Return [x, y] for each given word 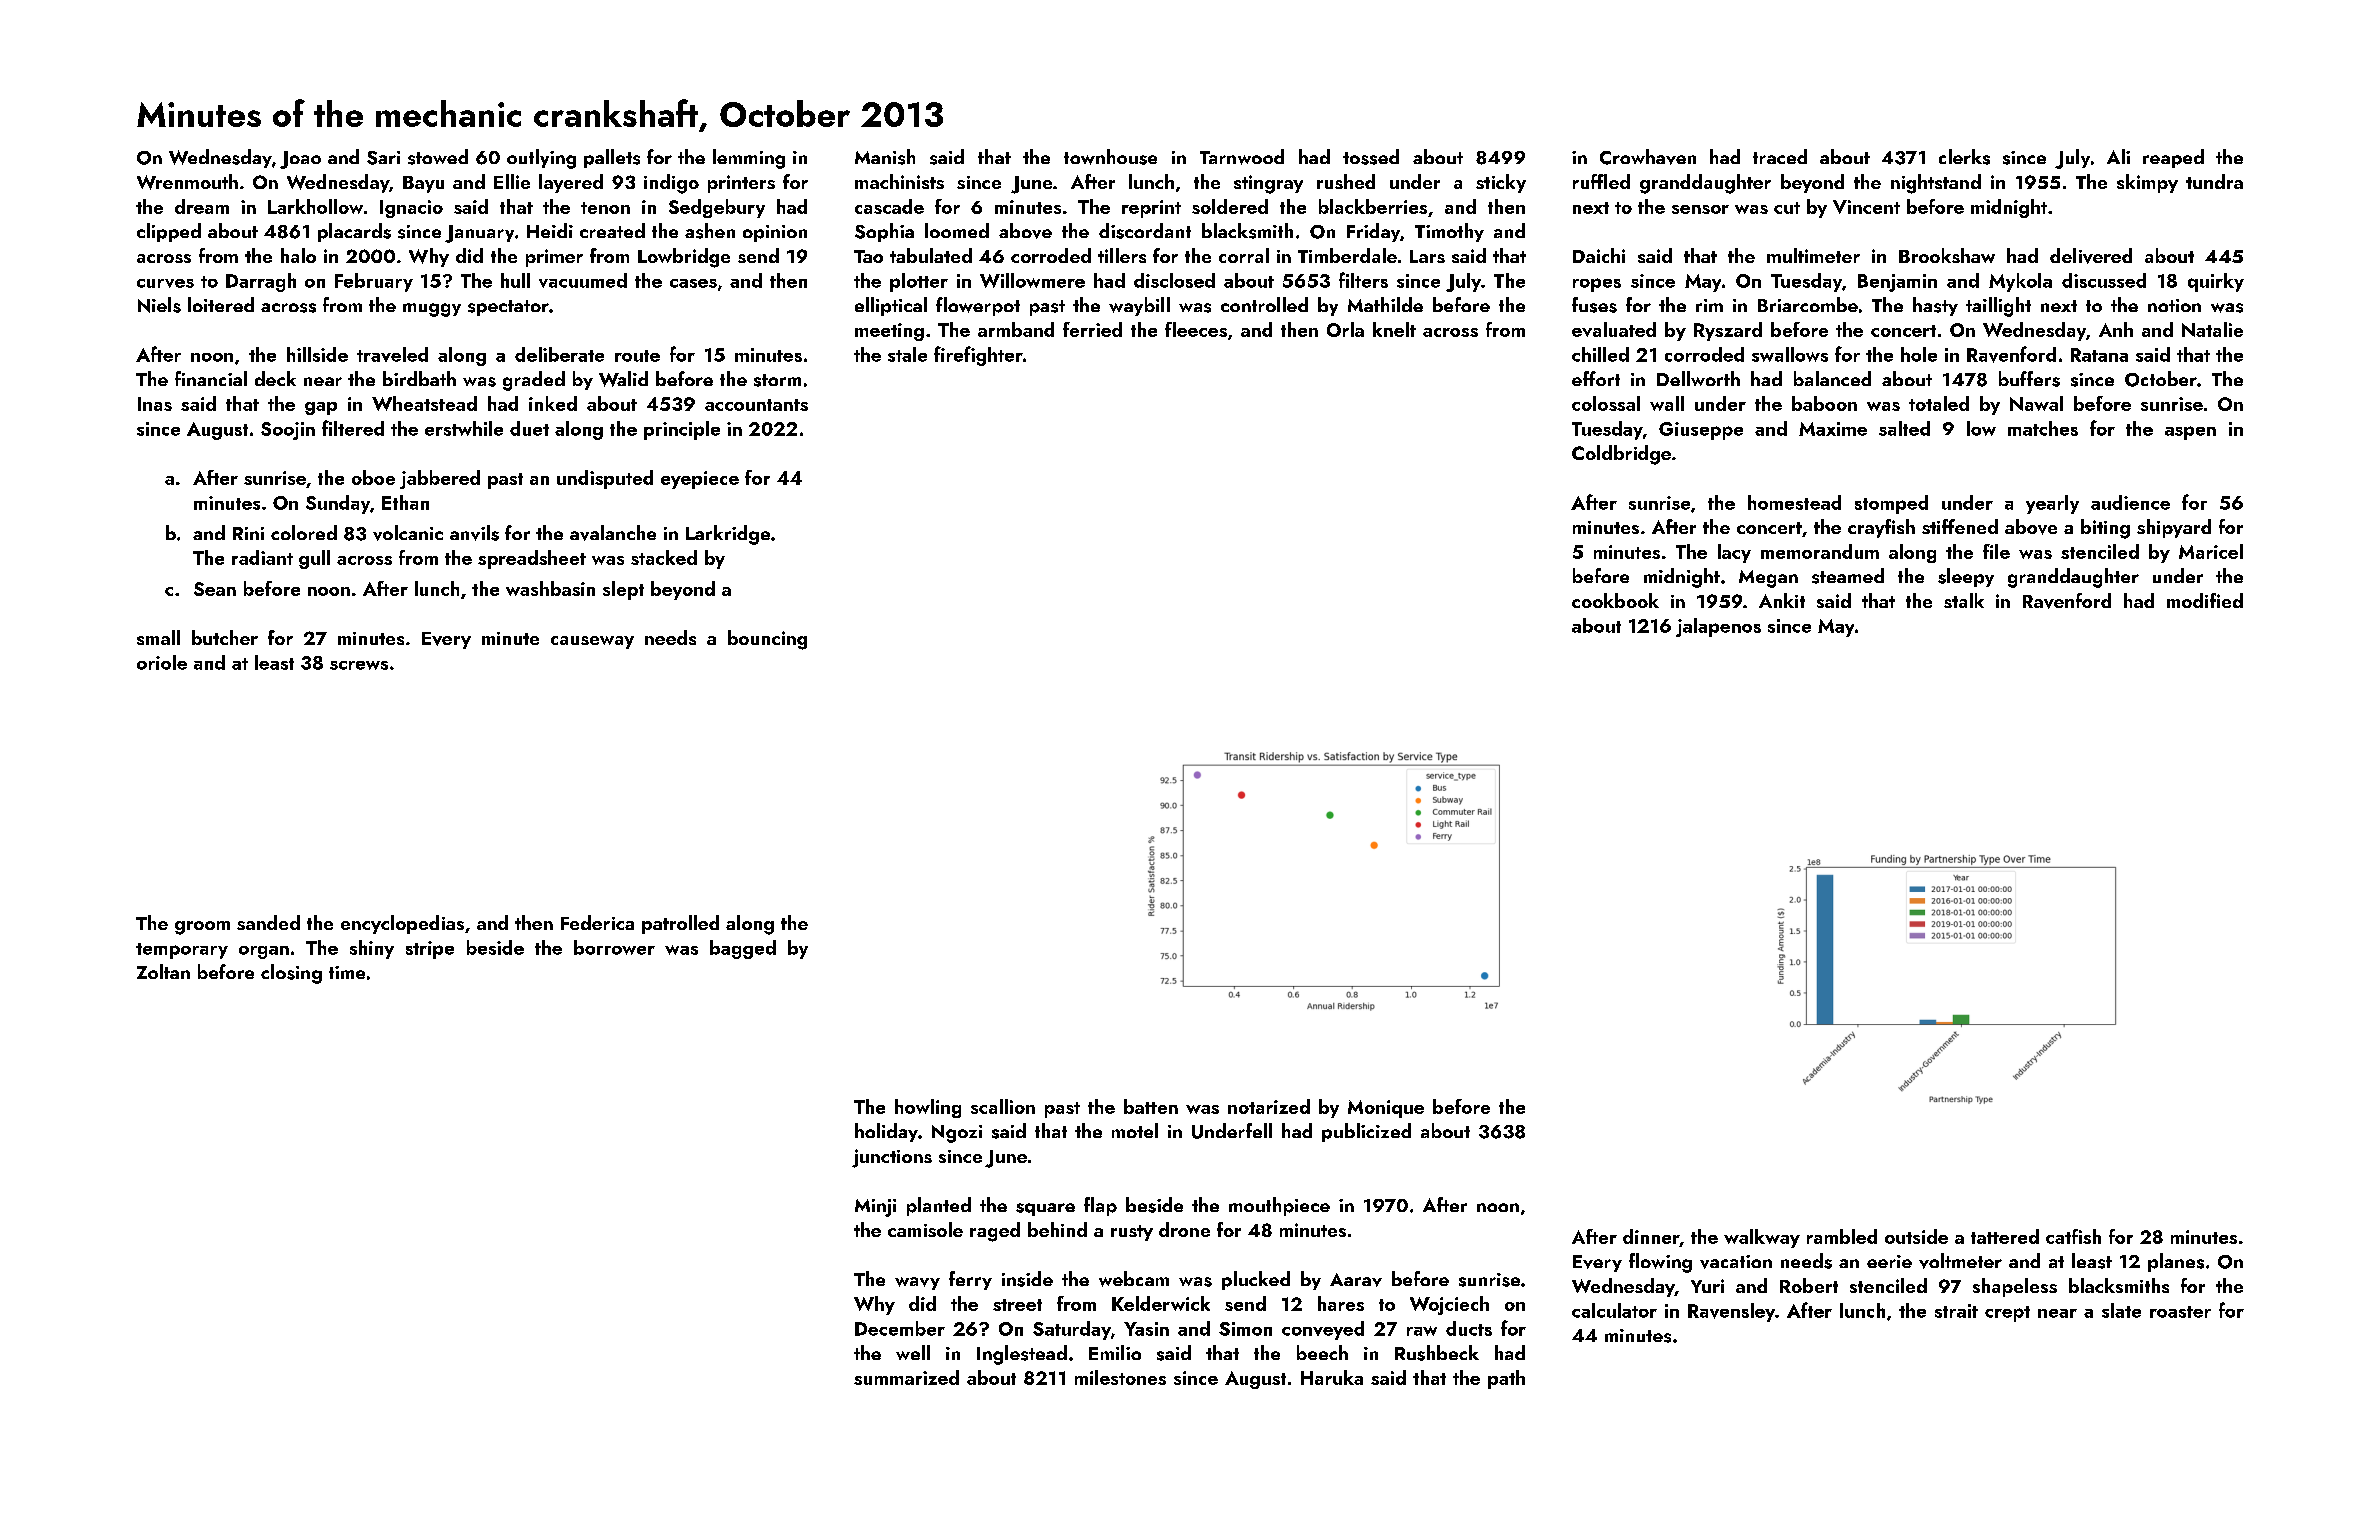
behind [1057, 1229]
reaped [2173, 158]
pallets [612, 158]
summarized [906, 1377]
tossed [1371, 157]
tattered [2005, 1236]
